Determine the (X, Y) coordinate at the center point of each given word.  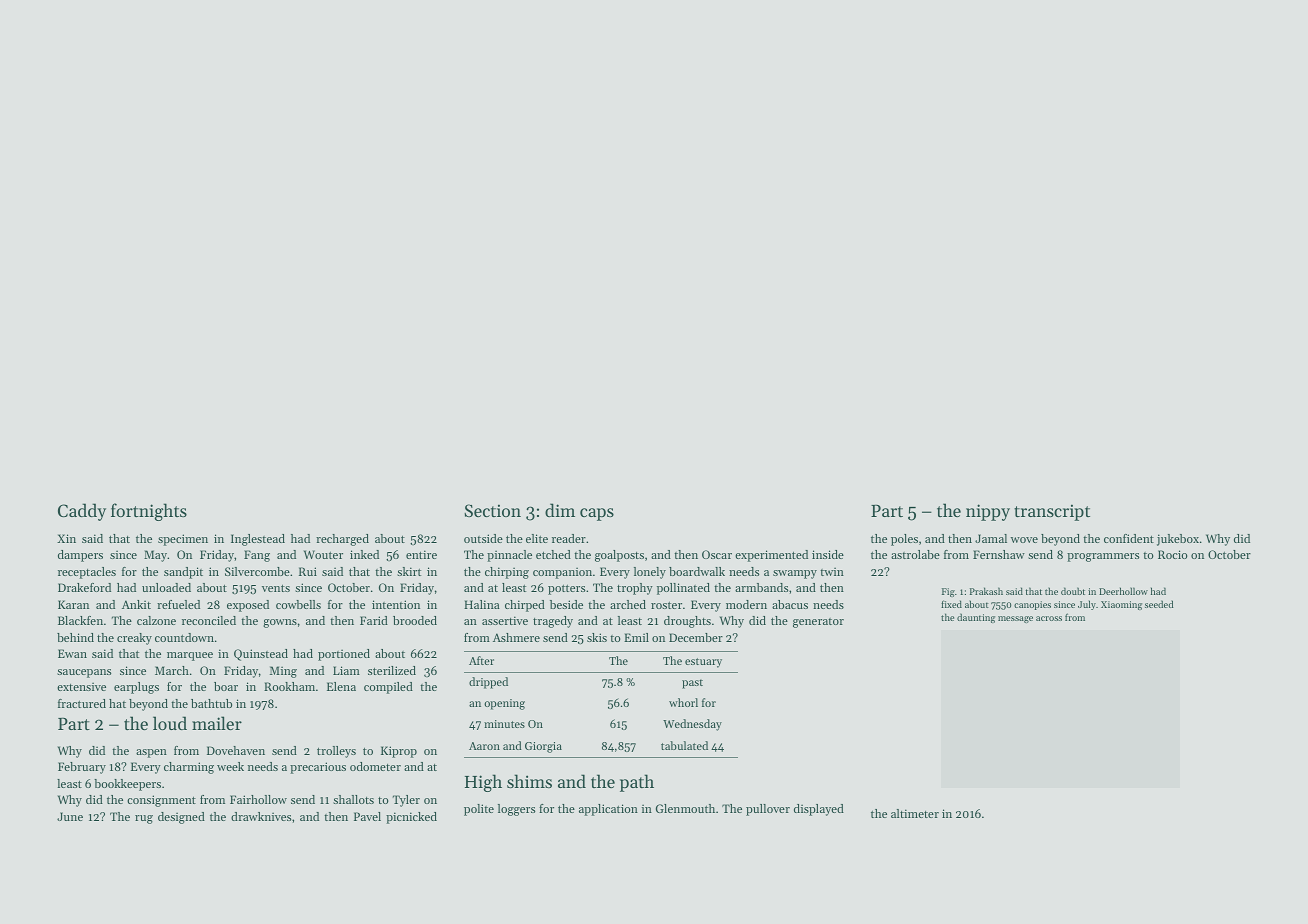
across (1049, 618)
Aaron (484, 746)
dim (560, 510)
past (692, 684)
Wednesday (692, 725)
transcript (1052, 512)
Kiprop (399, 752)
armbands (761, 587)
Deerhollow (1123, 591)
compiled (388, 688)
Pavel (367, 816)
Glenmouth (685, 808)
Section (492, 510)
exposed (248, 606)
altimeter (915, 813)
